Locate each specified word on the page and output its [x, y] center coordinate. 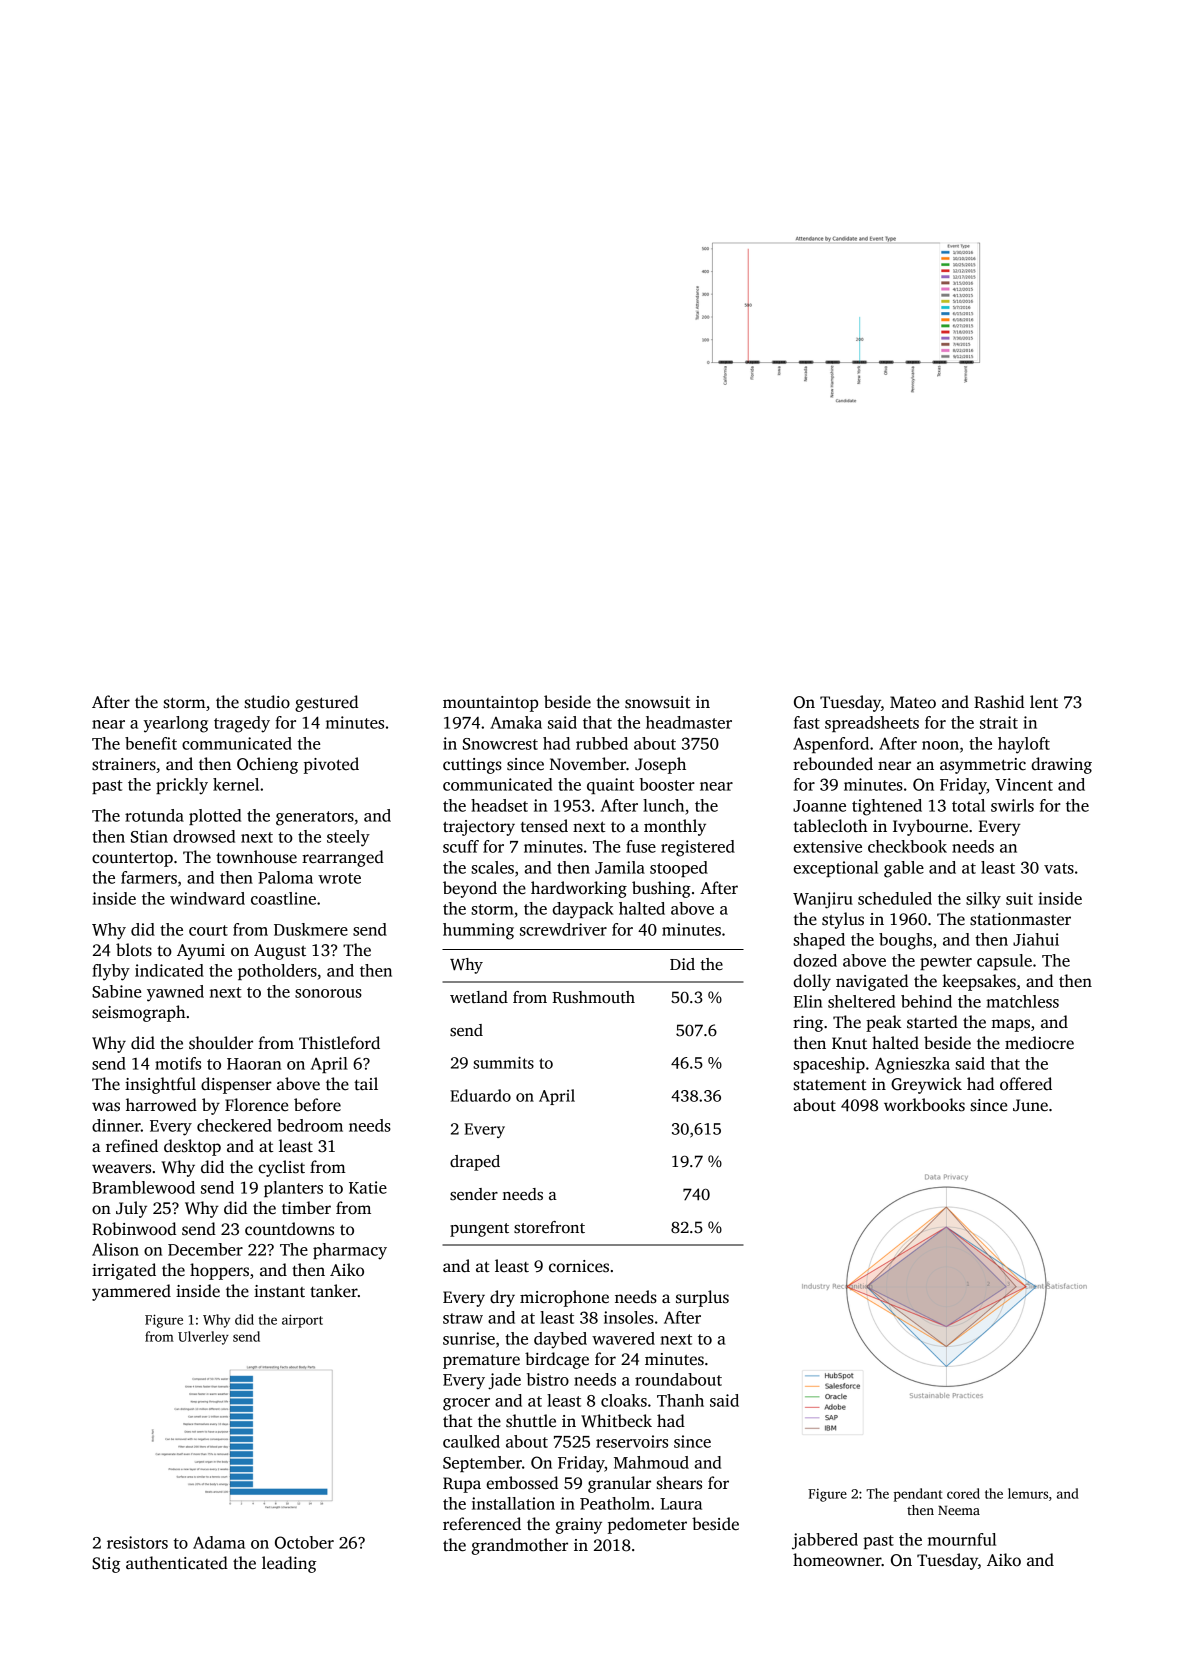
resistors [137, 1542]
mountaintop [490, 704]
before [317, 1105]
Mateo [913, 702]
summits [503, 1063]
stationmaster [1020, 919]
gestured [326, 703]
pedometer [647, 1525]
